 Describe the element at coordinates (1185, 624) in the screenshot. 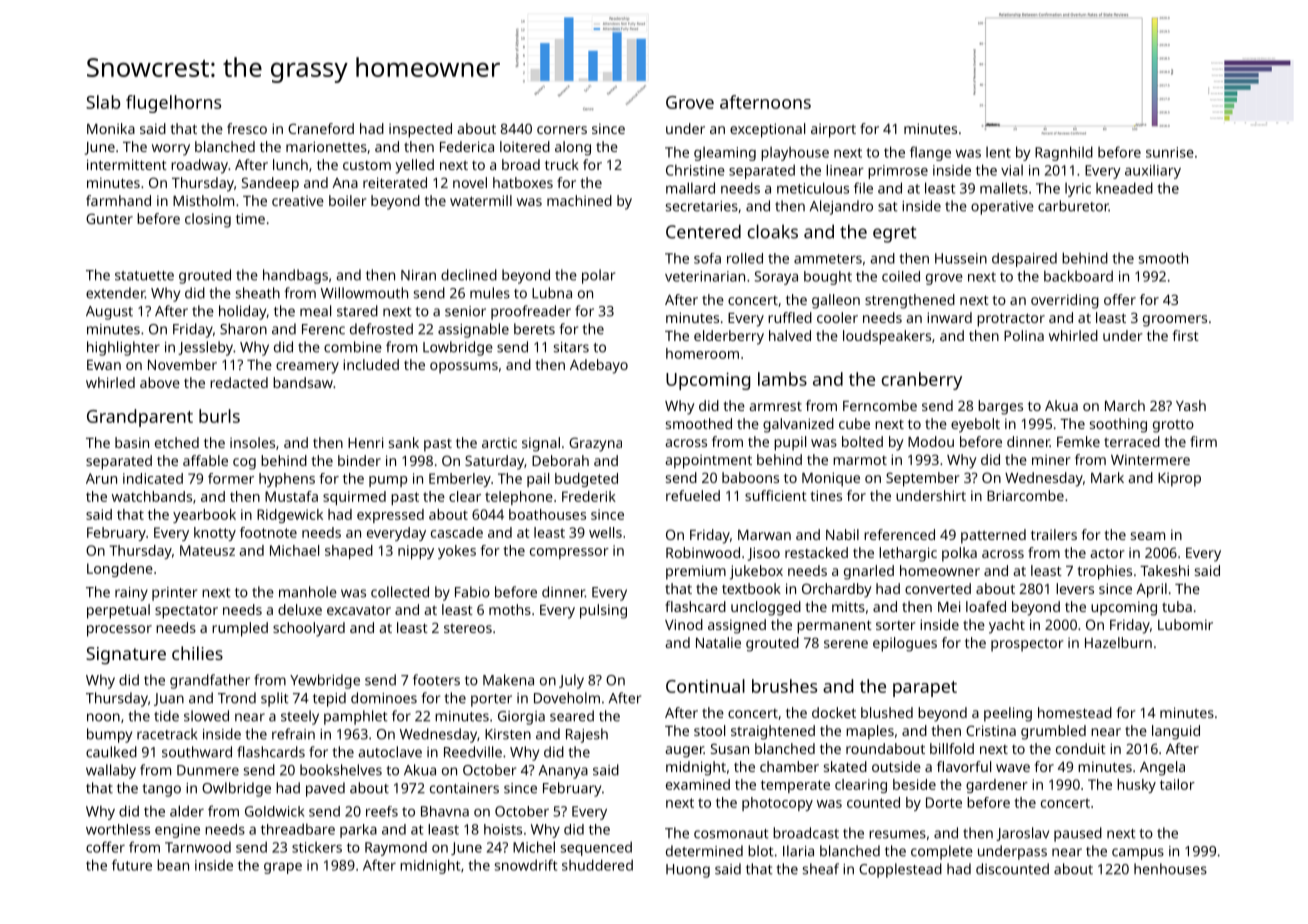

I see `Lubomir` at that location.
